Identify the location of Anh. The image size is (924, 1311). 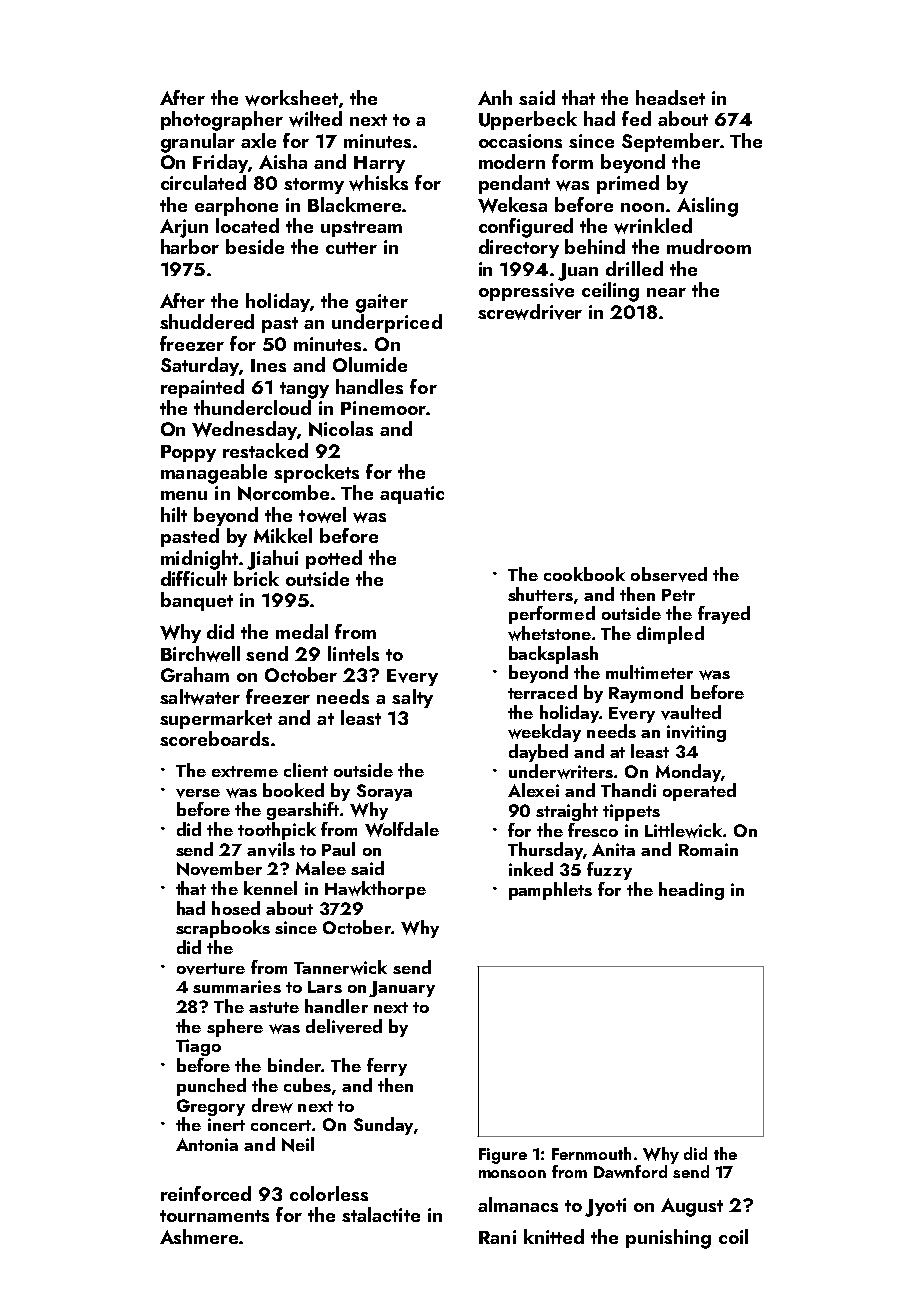
(495, 97).
